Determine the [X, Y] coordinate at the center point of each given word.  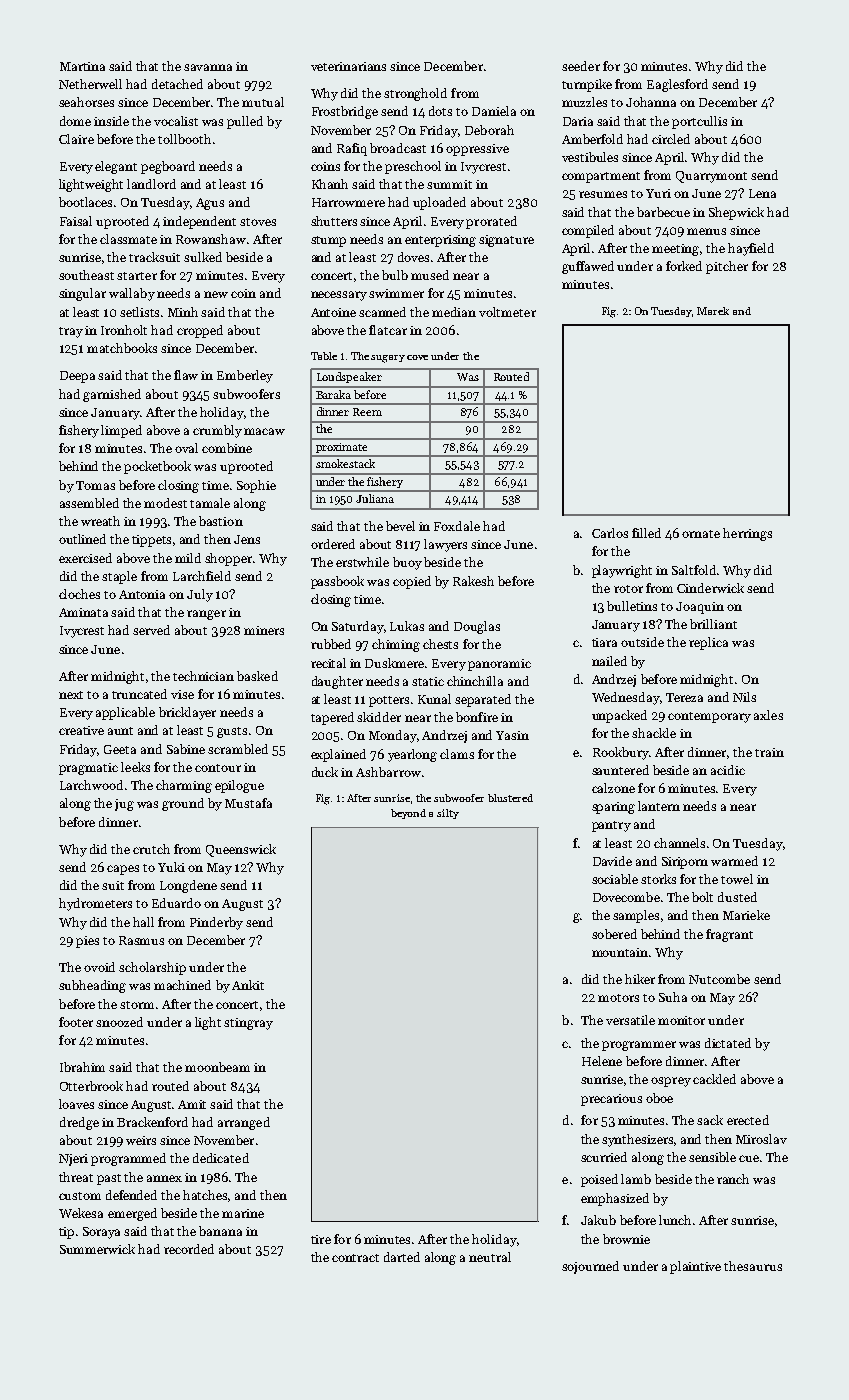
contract [355, 1258]
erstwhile [362, 562]
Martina [82, 66]
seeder [581, 66]
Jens [247, 539]
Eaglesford [677, 85]
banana [220, 1231]
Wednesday [626, 698]
